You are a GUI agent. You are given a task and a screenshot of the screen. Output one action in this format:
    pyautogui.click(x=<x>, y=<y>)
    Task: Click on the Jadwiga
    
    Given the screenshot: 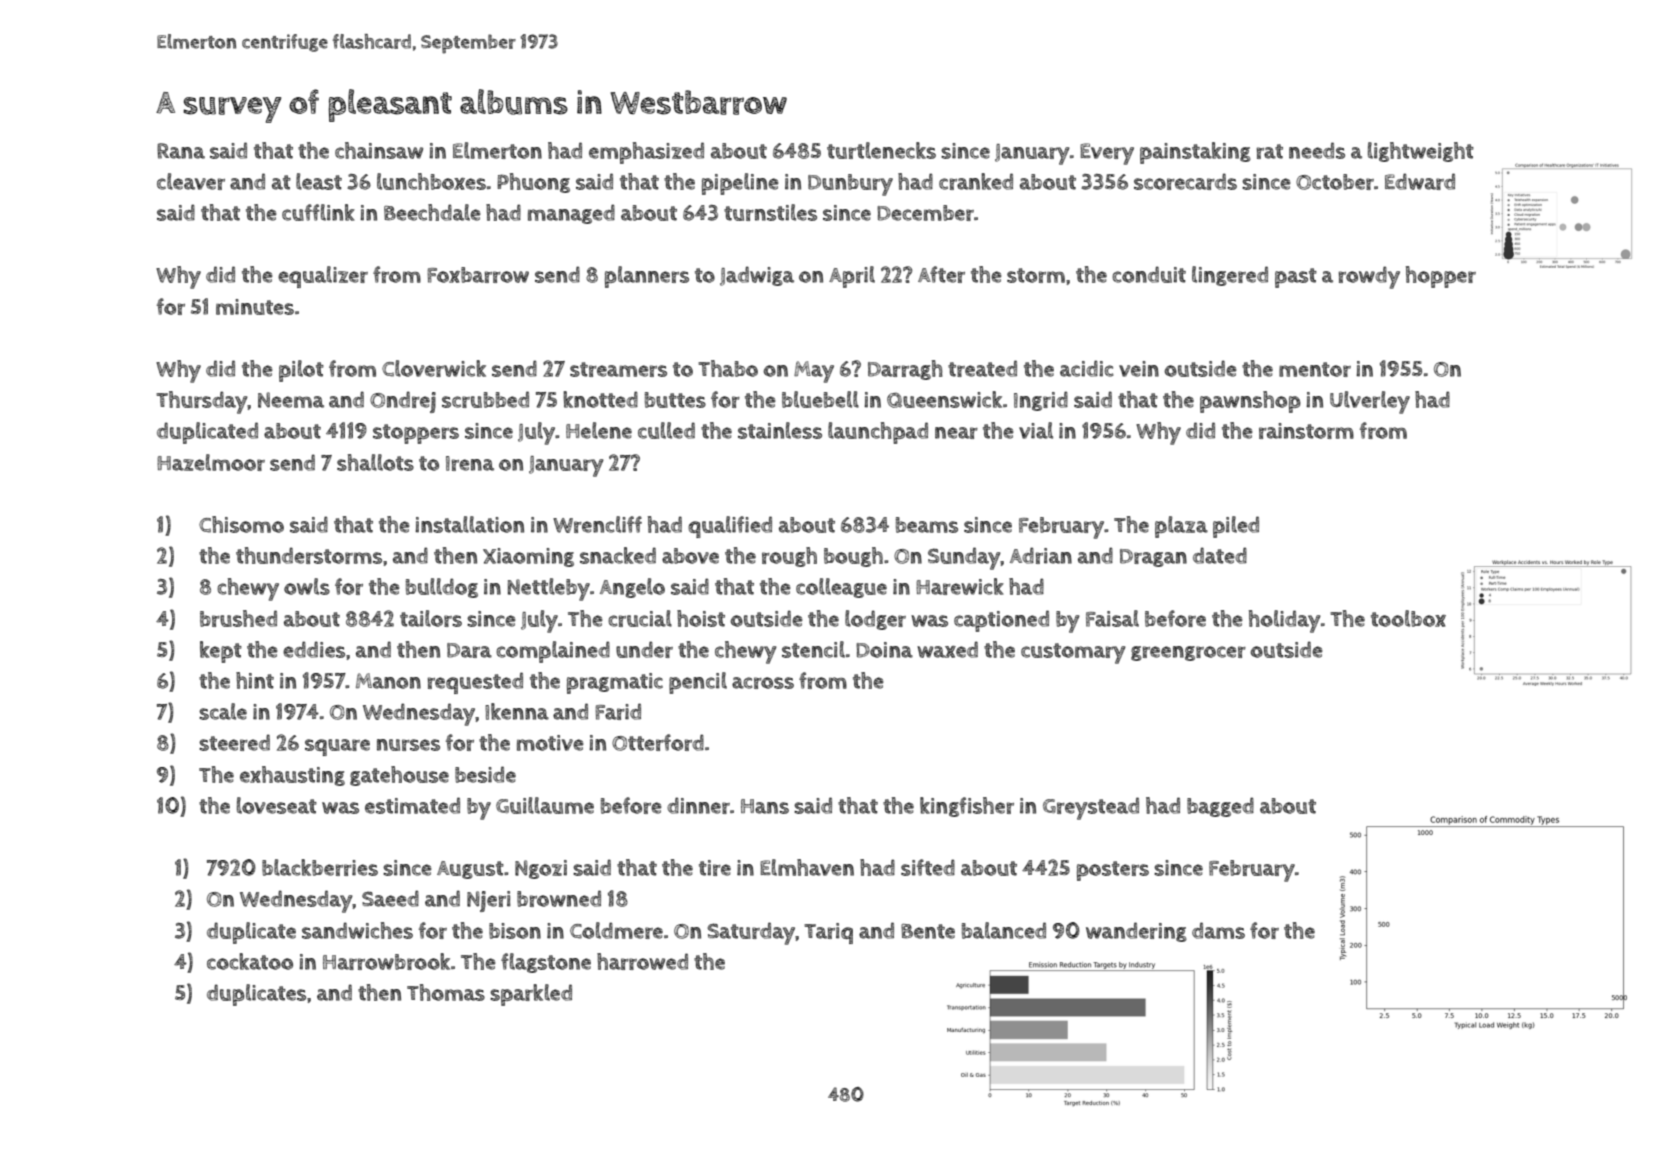 What is the action you would take?
    pyautogui.click(x=757, y=276)
